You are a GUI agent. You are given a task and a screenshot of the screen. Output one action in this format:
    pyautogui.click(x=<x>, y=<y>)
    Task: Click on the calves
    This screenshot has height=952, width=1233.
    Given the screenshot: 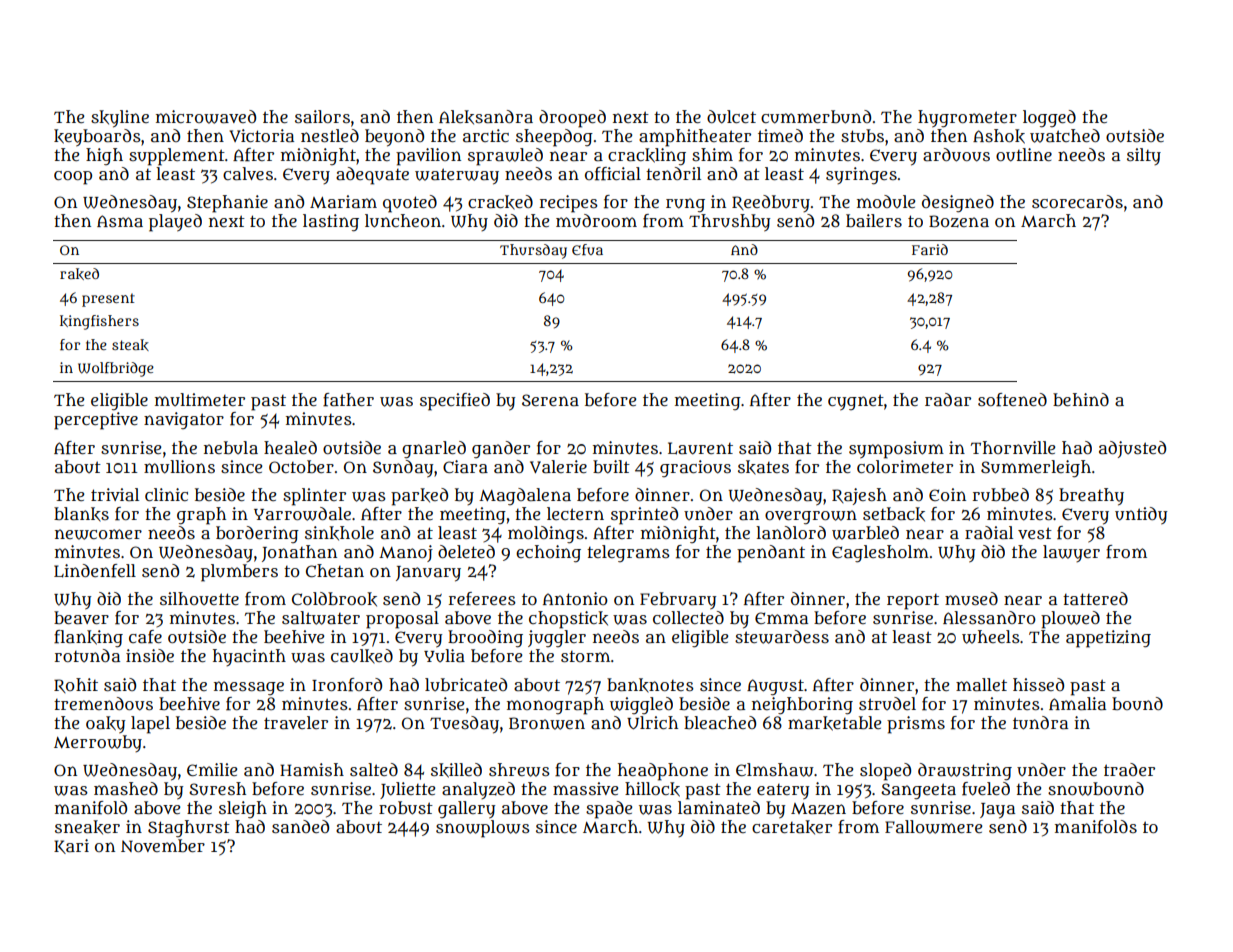 What is the action you would take?
    pyautogui.click(x=248, y=173)
